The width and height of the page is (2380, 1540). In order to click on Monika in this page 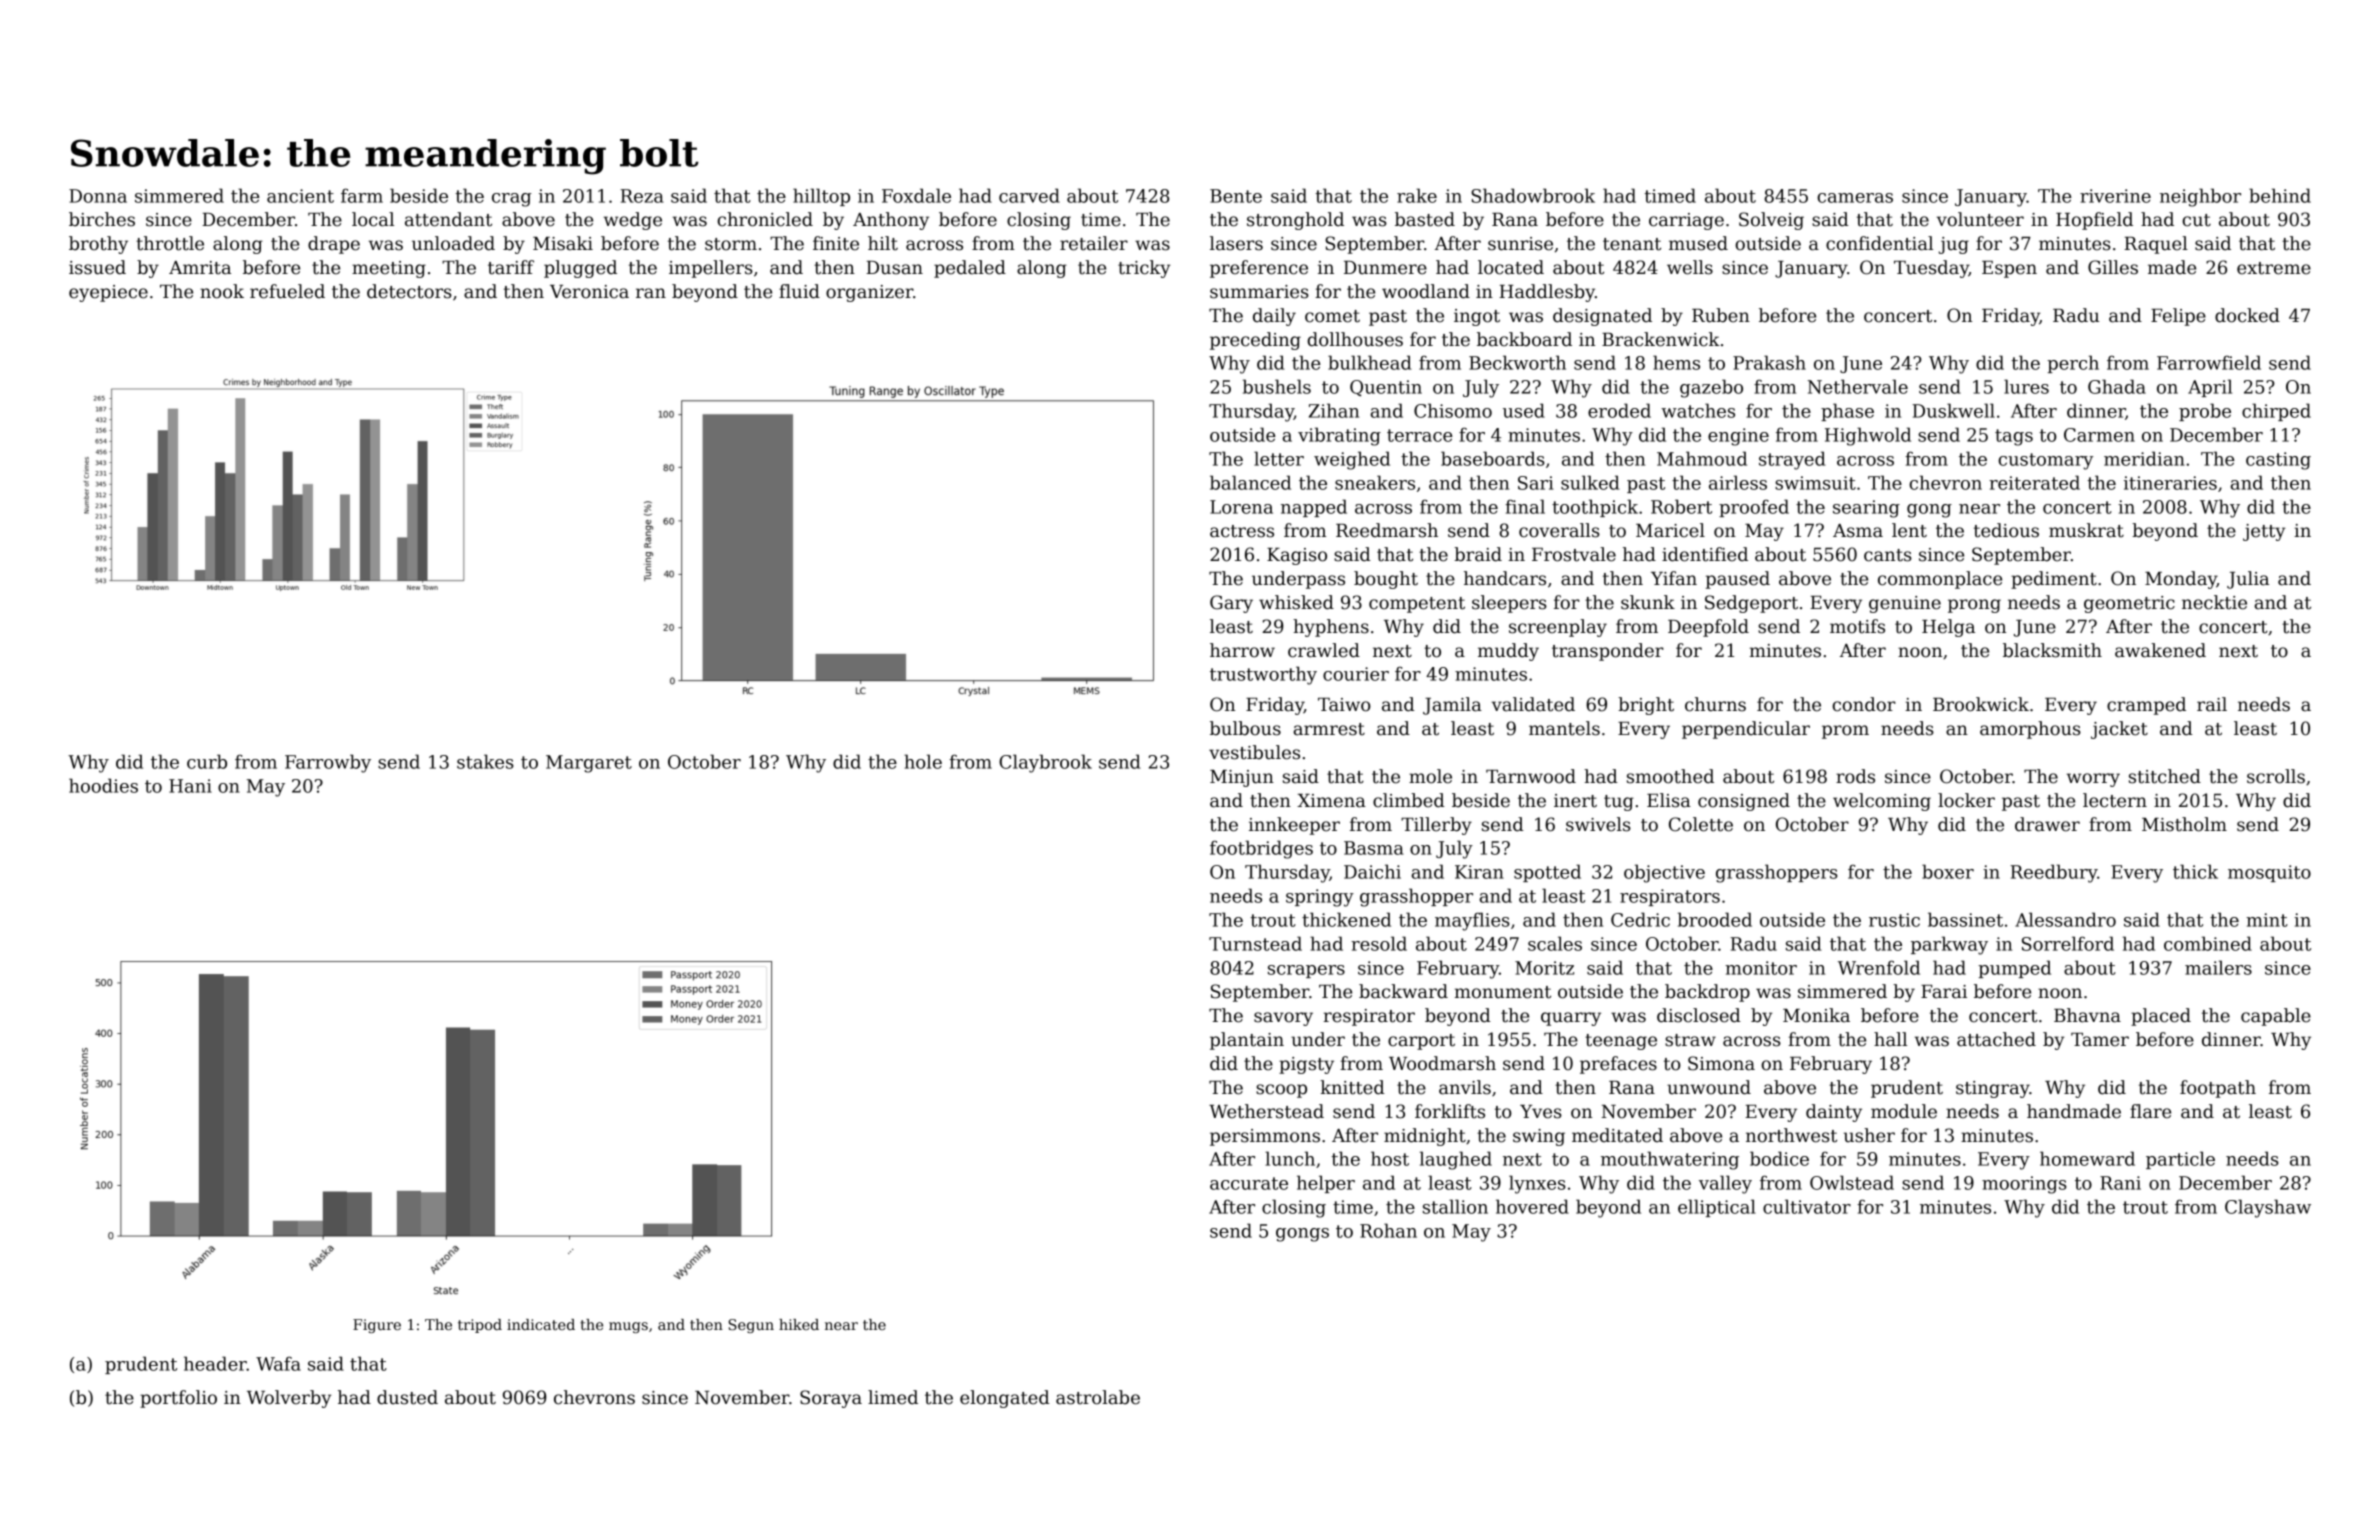, I will do `click(1816, 1015)`.
